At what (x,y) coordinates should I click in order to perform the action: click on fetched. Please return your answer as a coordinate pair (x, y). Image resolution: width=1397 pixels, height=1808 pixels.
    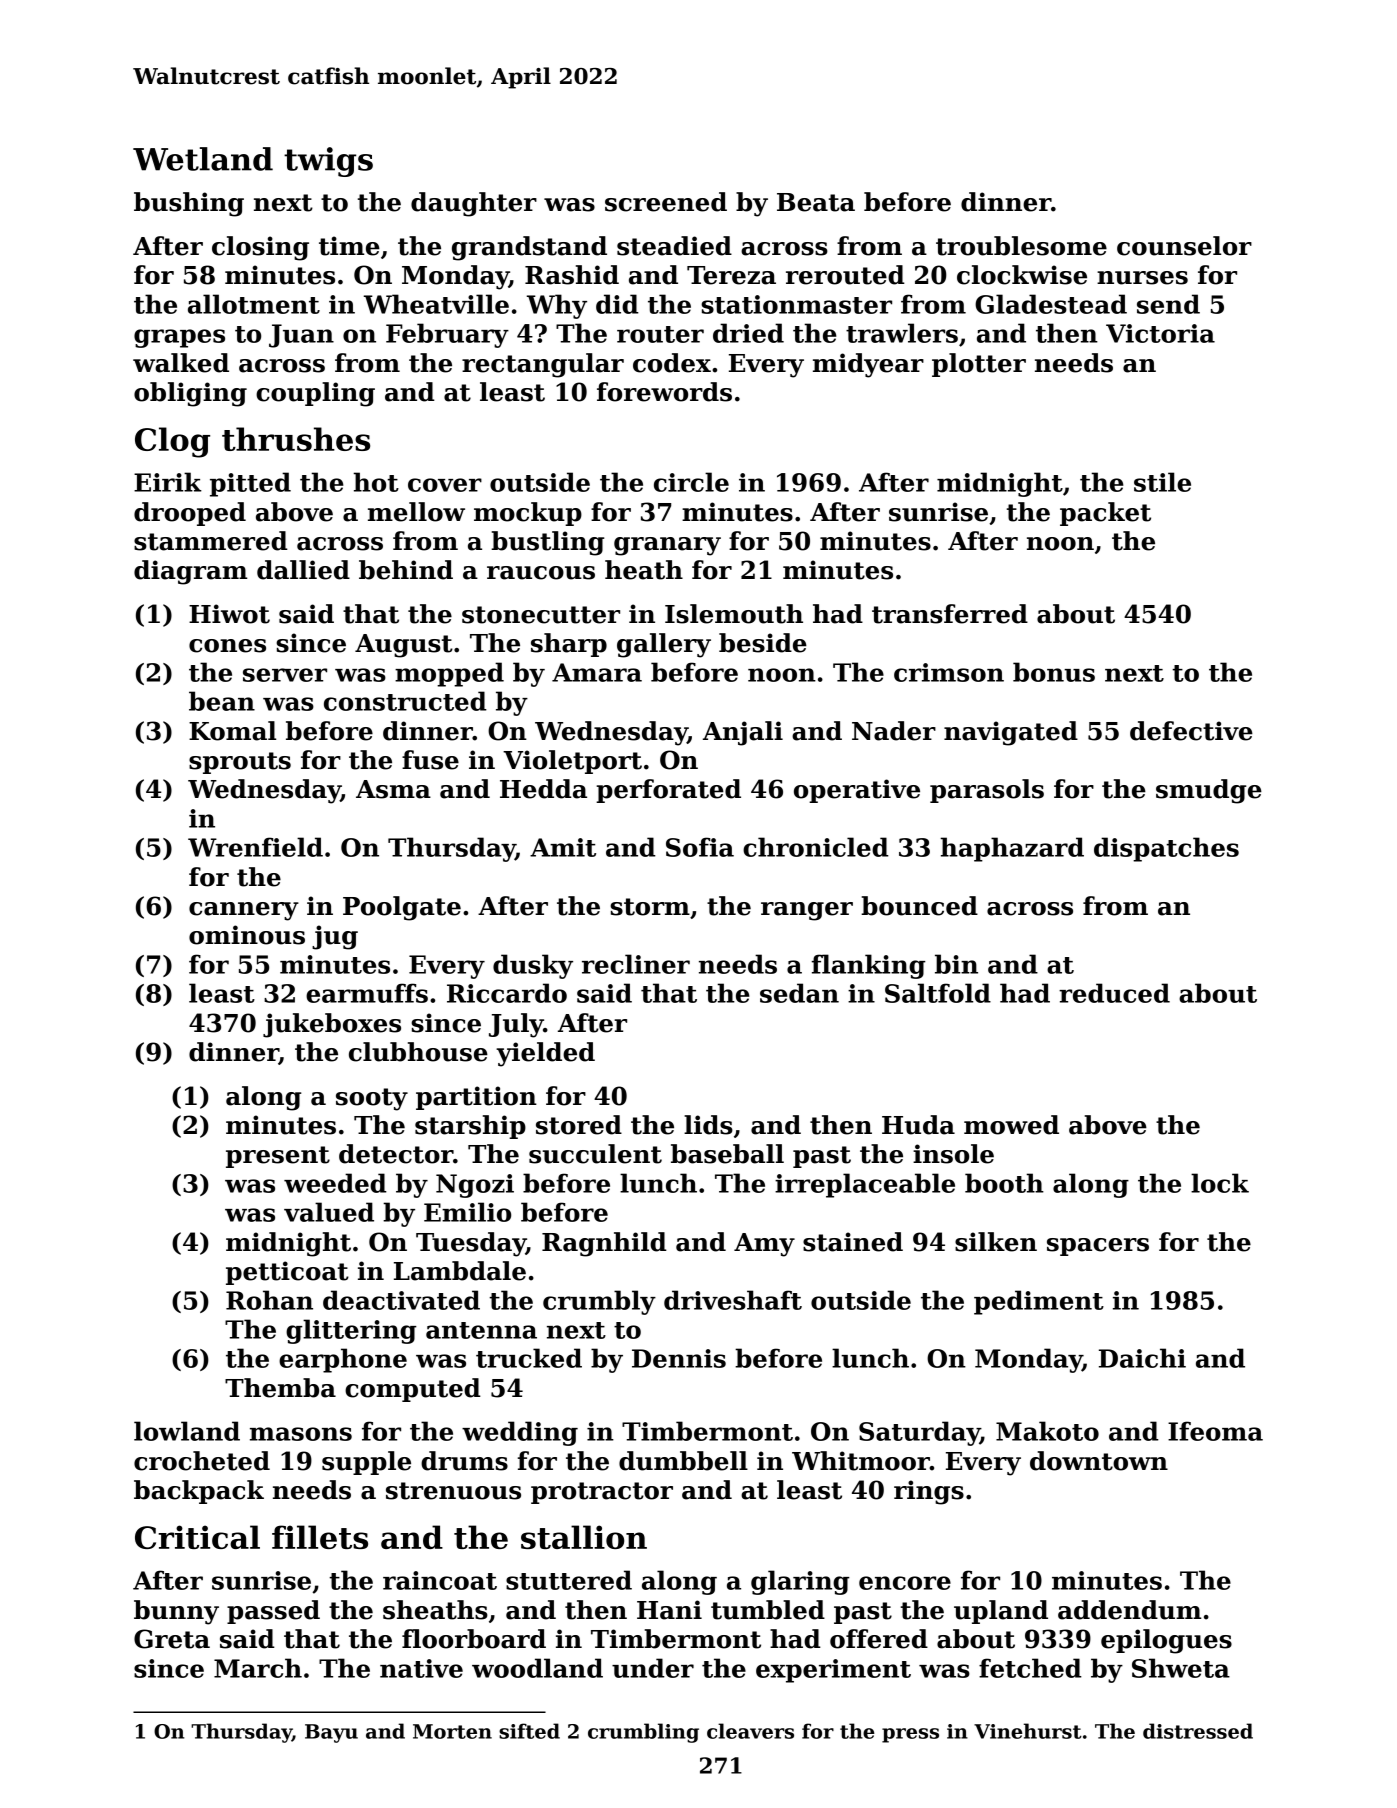
    Looking at the image, I should click on (1030, 1668).
